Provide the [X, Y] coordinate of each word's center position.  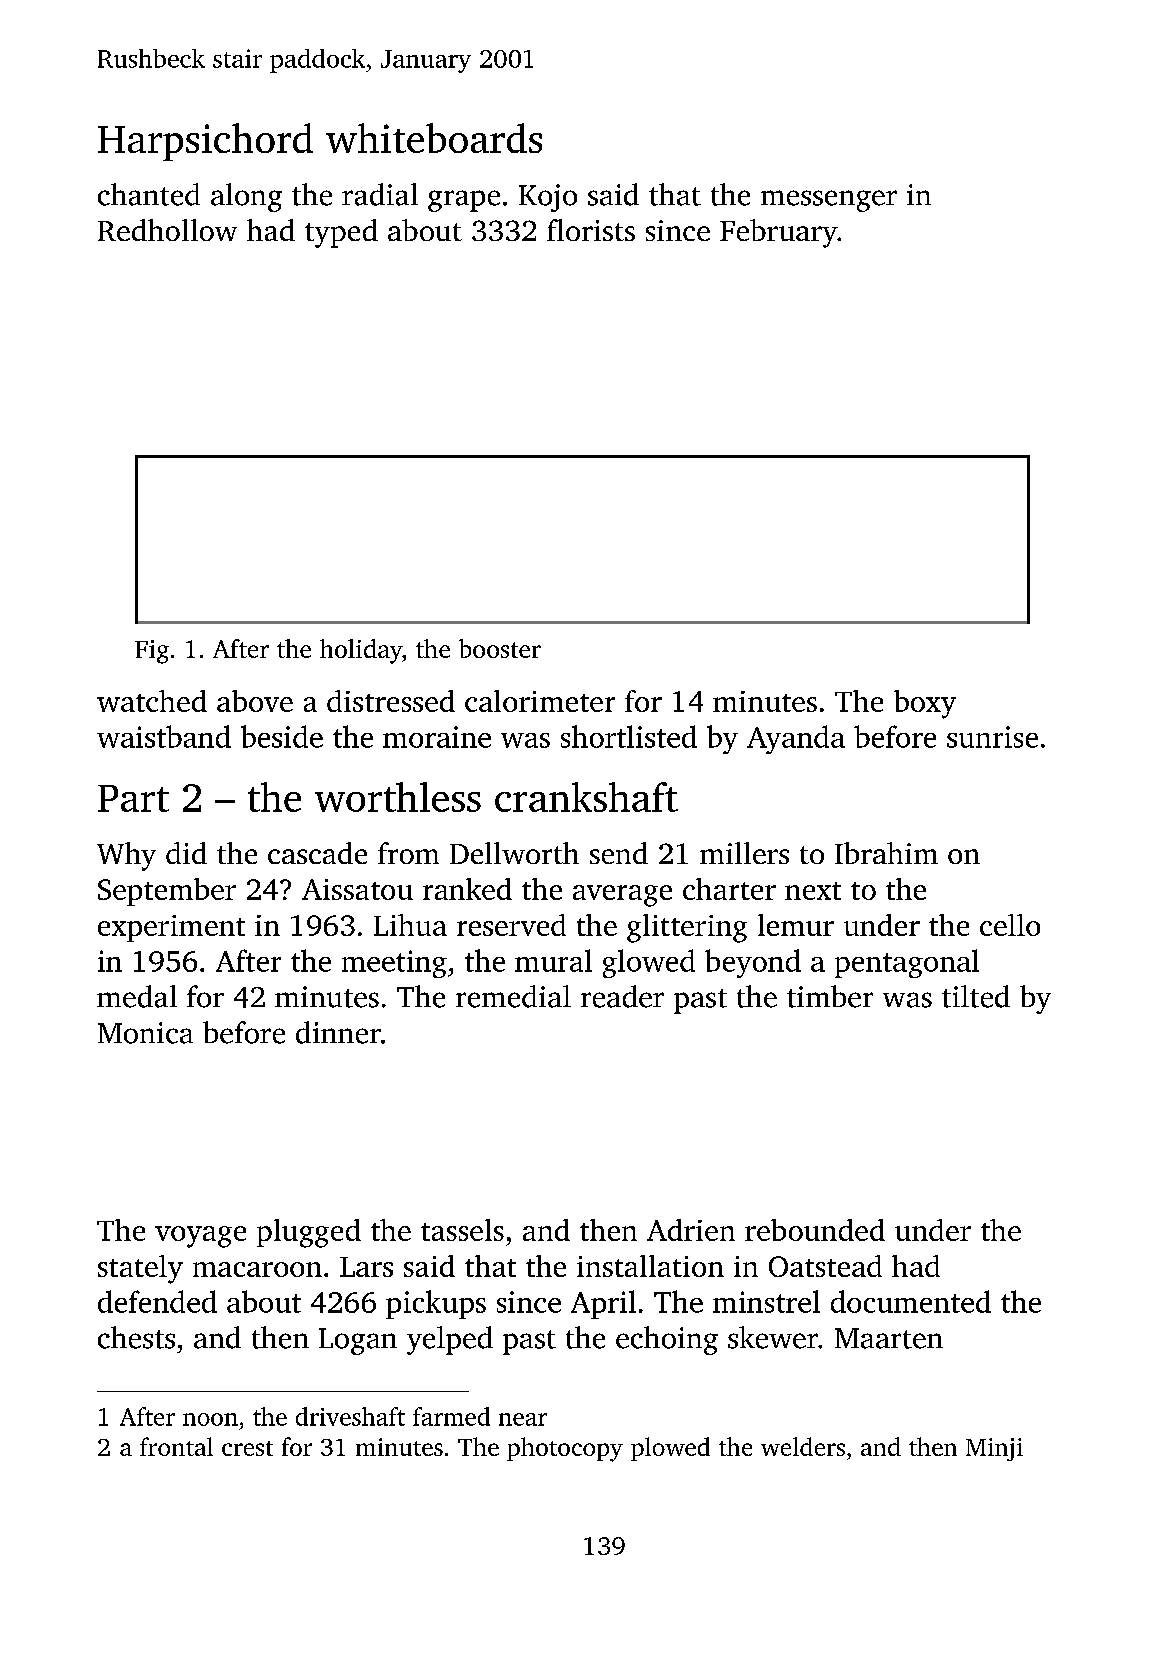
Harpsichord [205, 142]
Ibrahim [886, 853]
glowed [649, 963]
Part [133, 798]
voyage [200, 1237]
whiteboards [434, 138]
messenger [829, 201]
